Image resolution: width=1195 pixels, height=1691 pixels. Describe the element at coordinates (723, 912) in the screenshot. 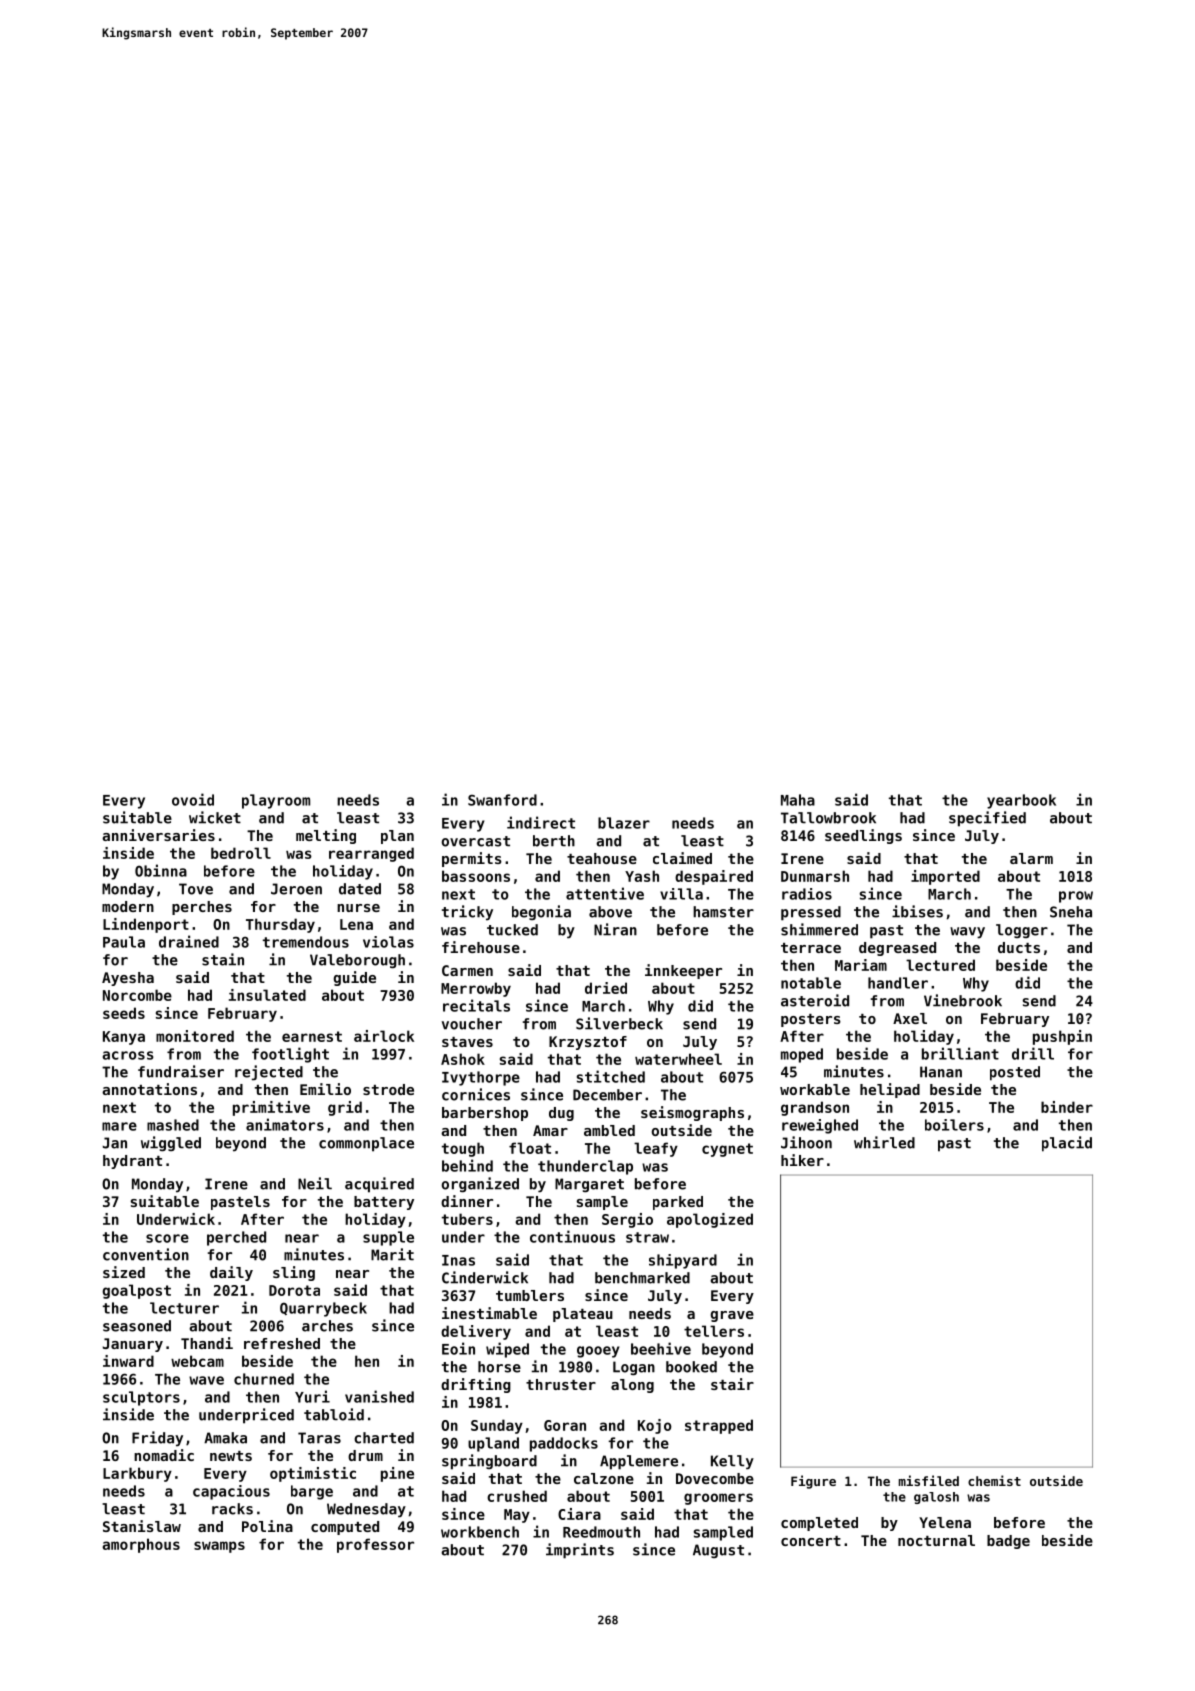

I see `hamster` at that location.
